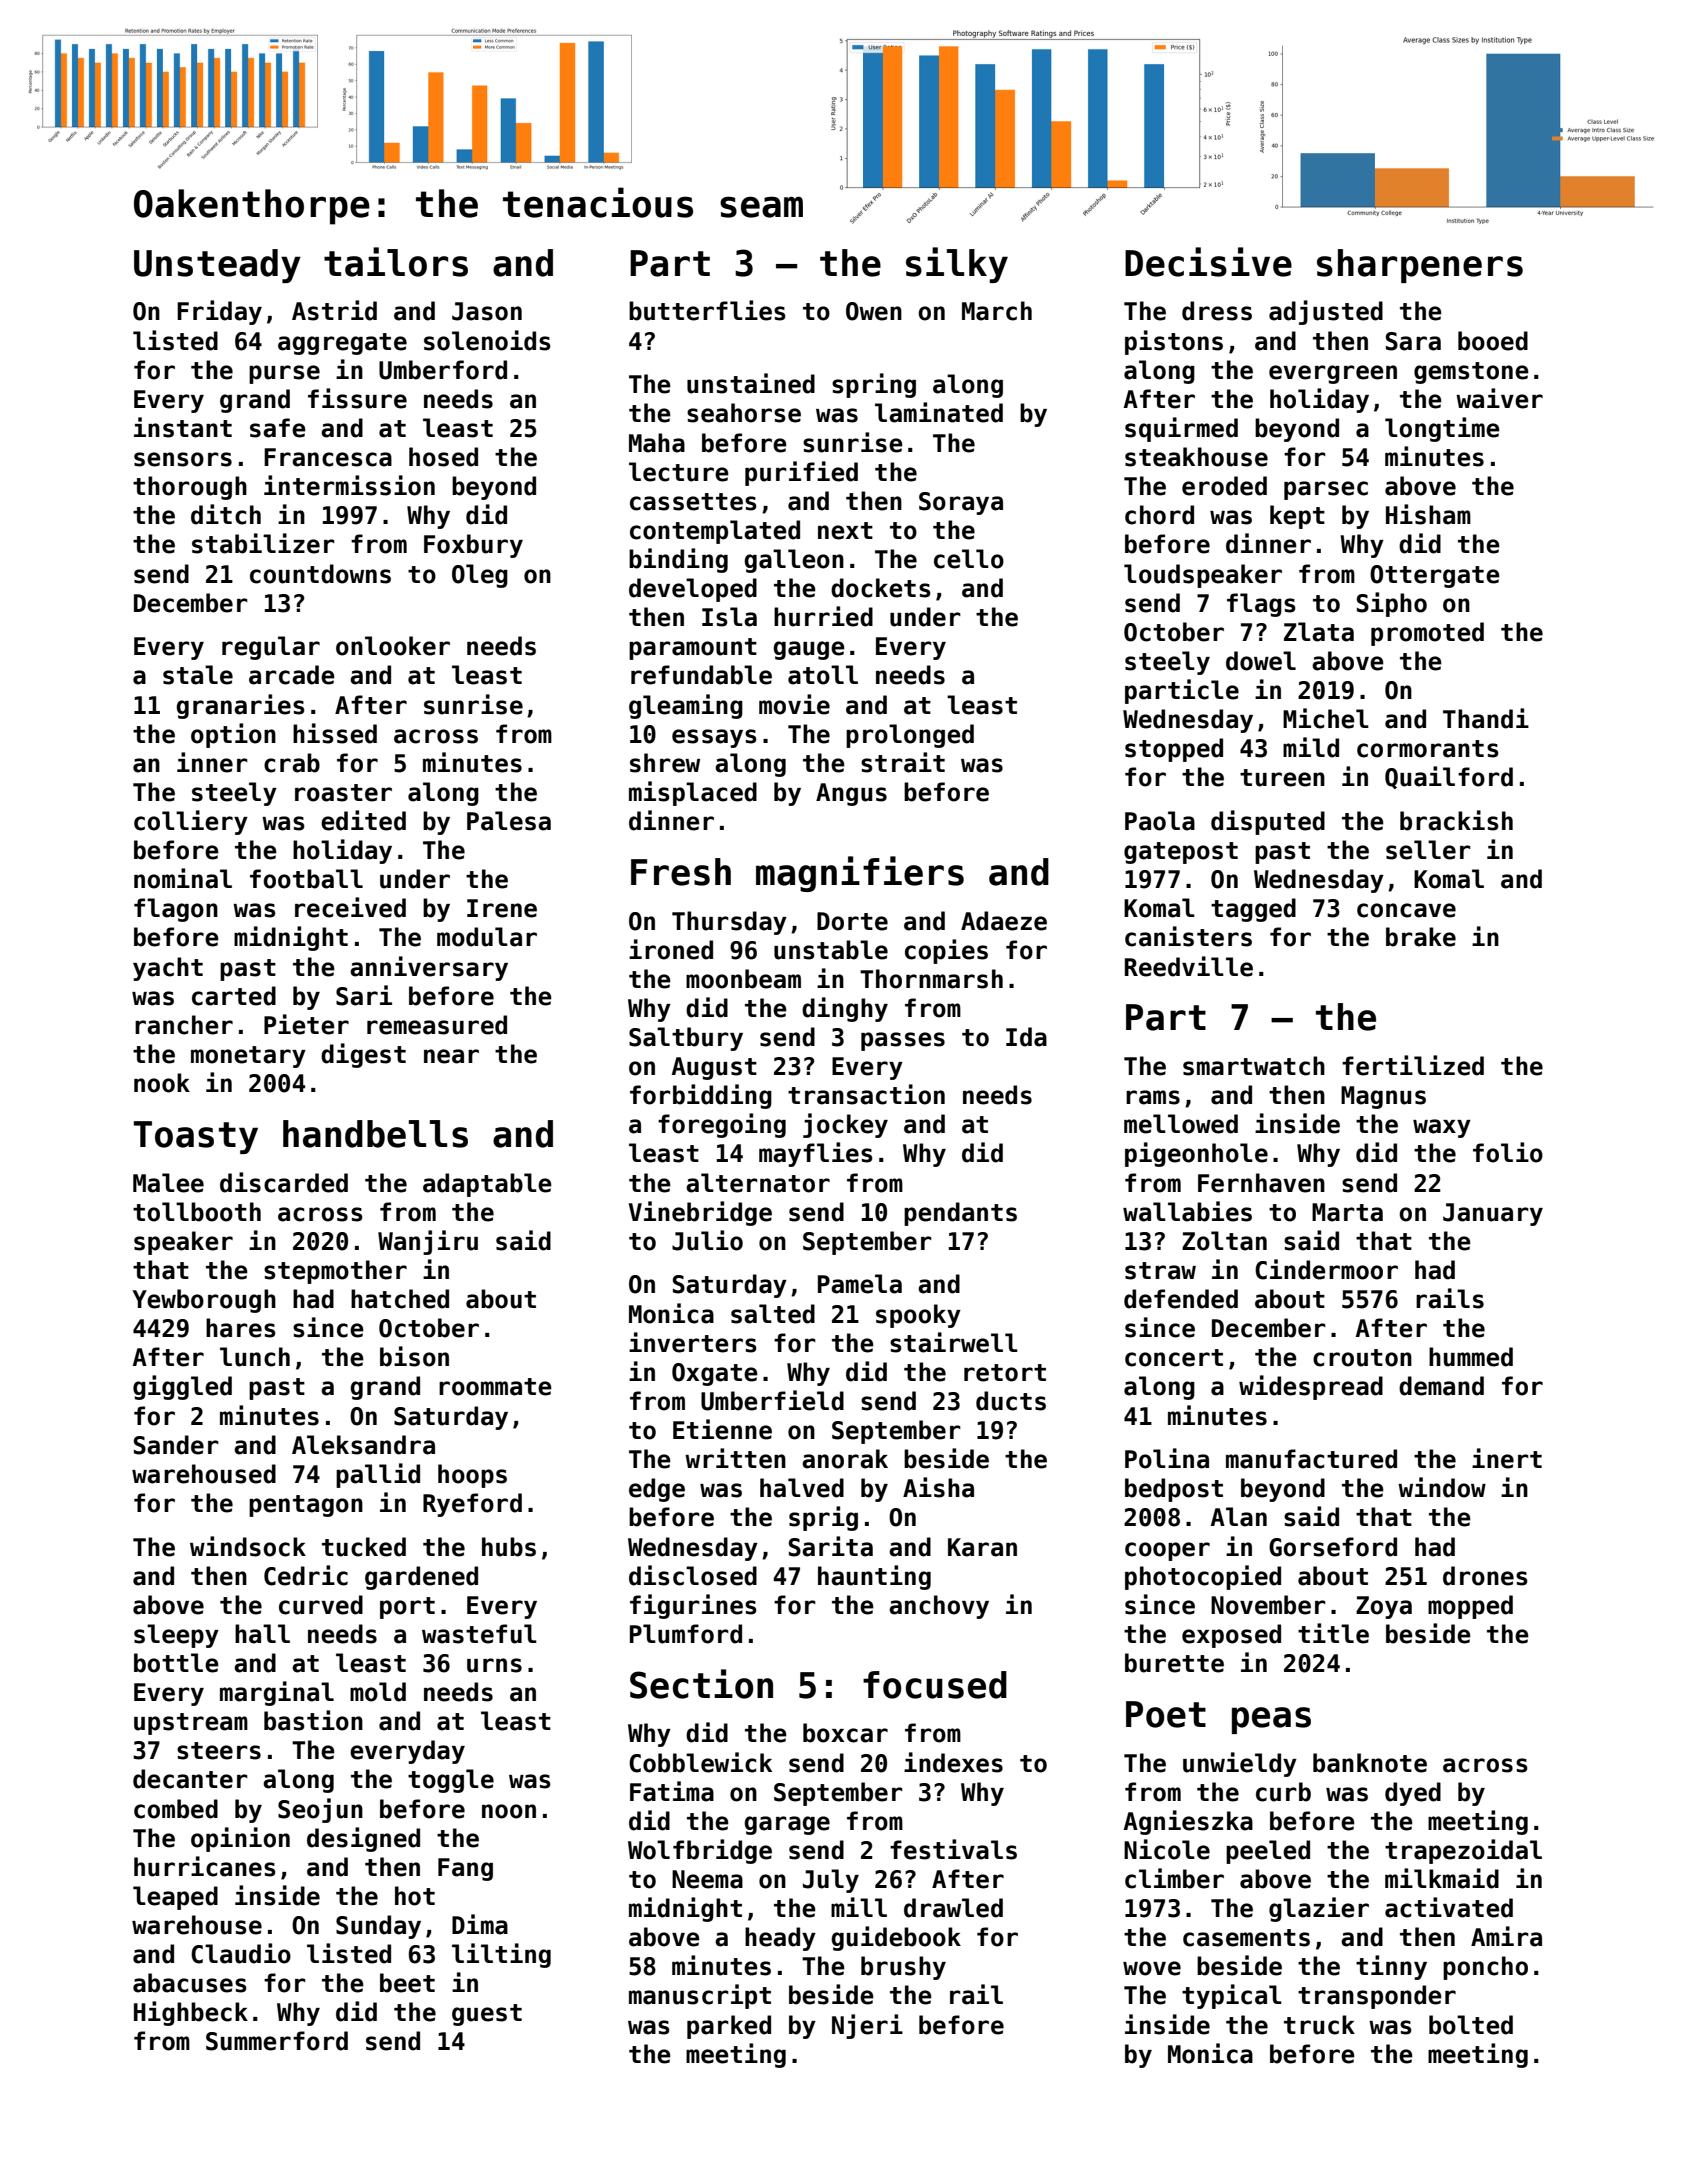 The width and height of the page is (1683, 2178). Describe the element at coordinates (183, 459) in the page. I see `sensors` at that location.
